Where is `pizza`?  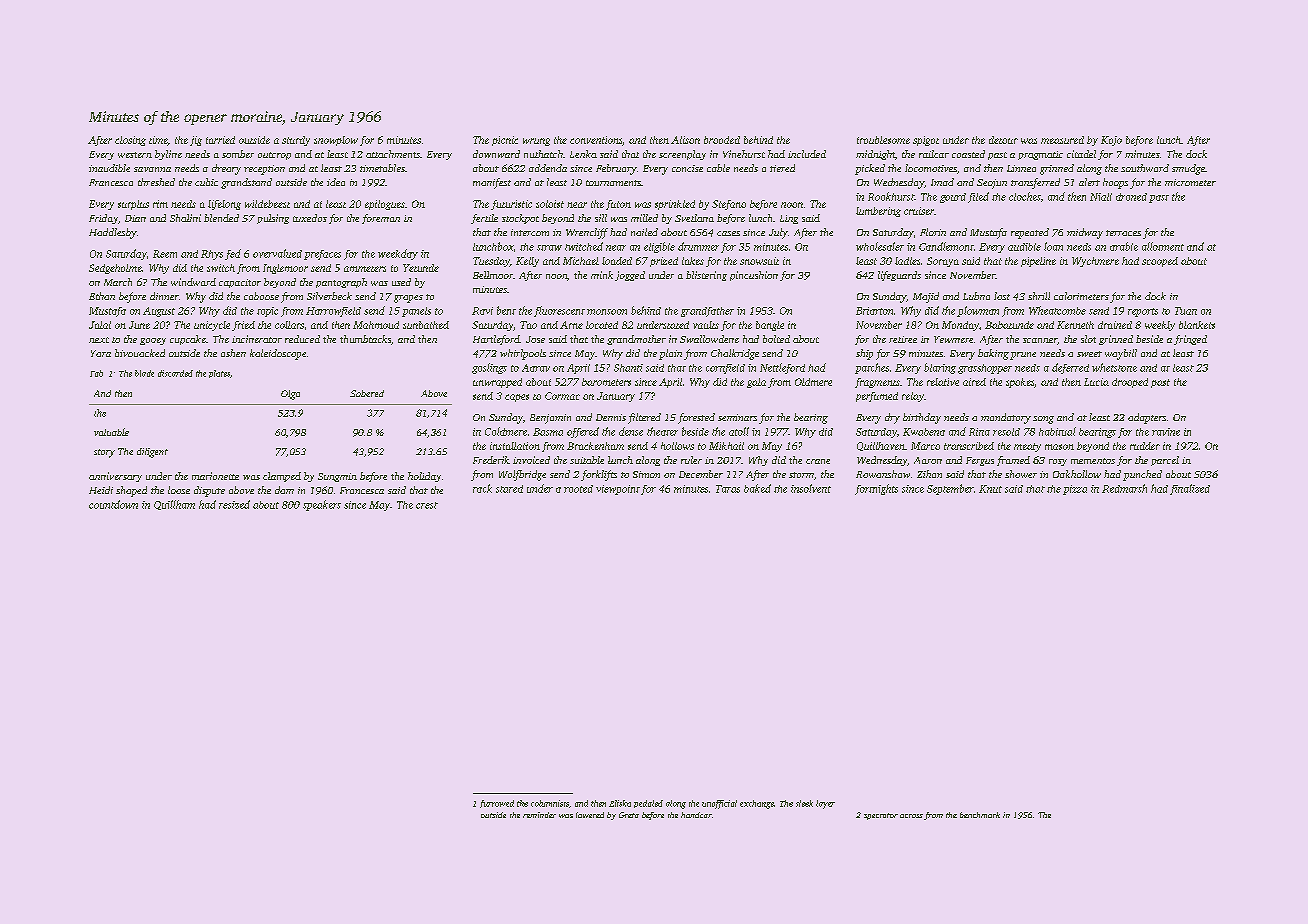
pizza is located at coordinates (1075, 490).
